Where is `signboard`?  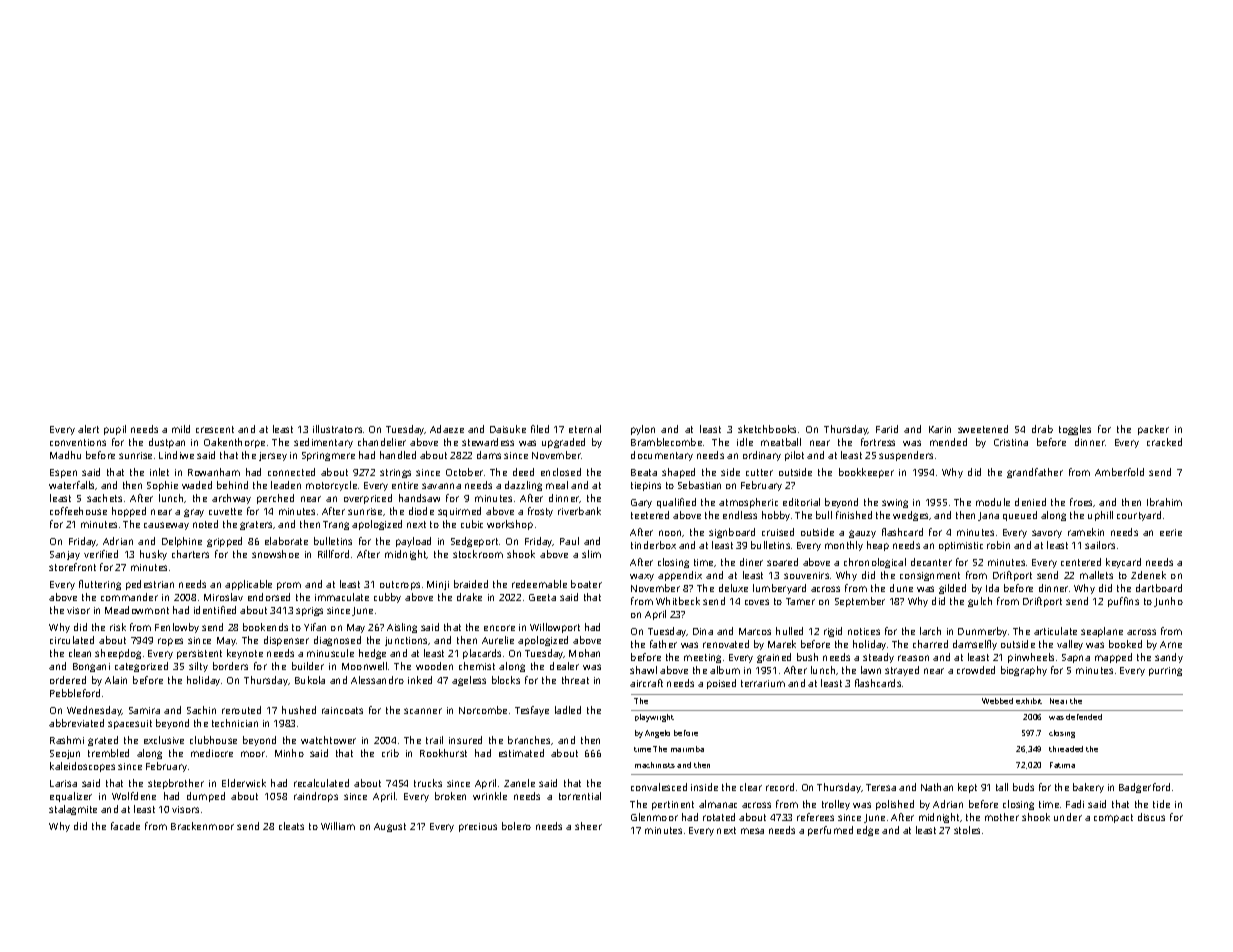
signboard is located at coordinates (732, 533).
